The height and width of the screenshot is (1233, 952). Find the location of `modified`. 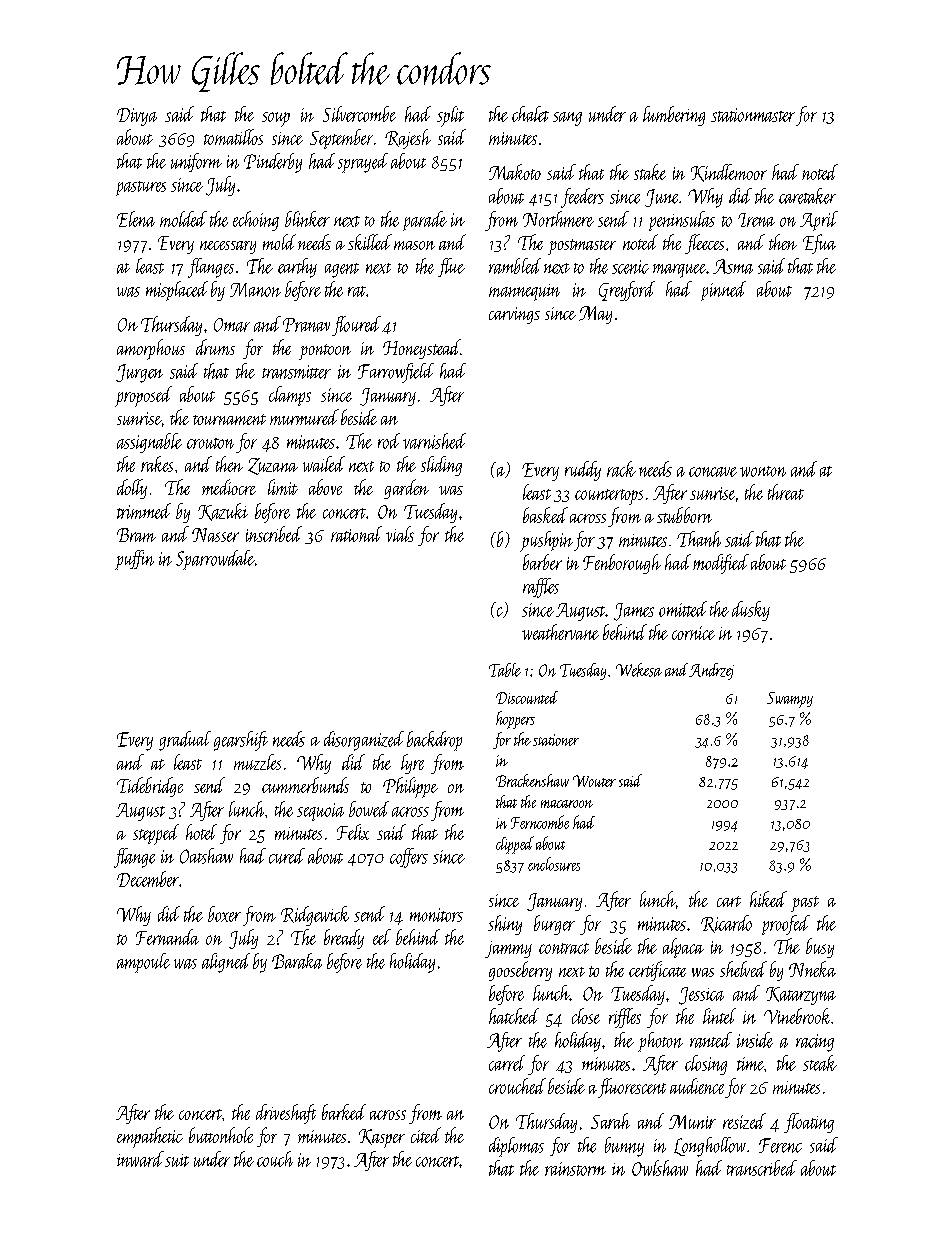

modified is located at coordinates (721, 564).
